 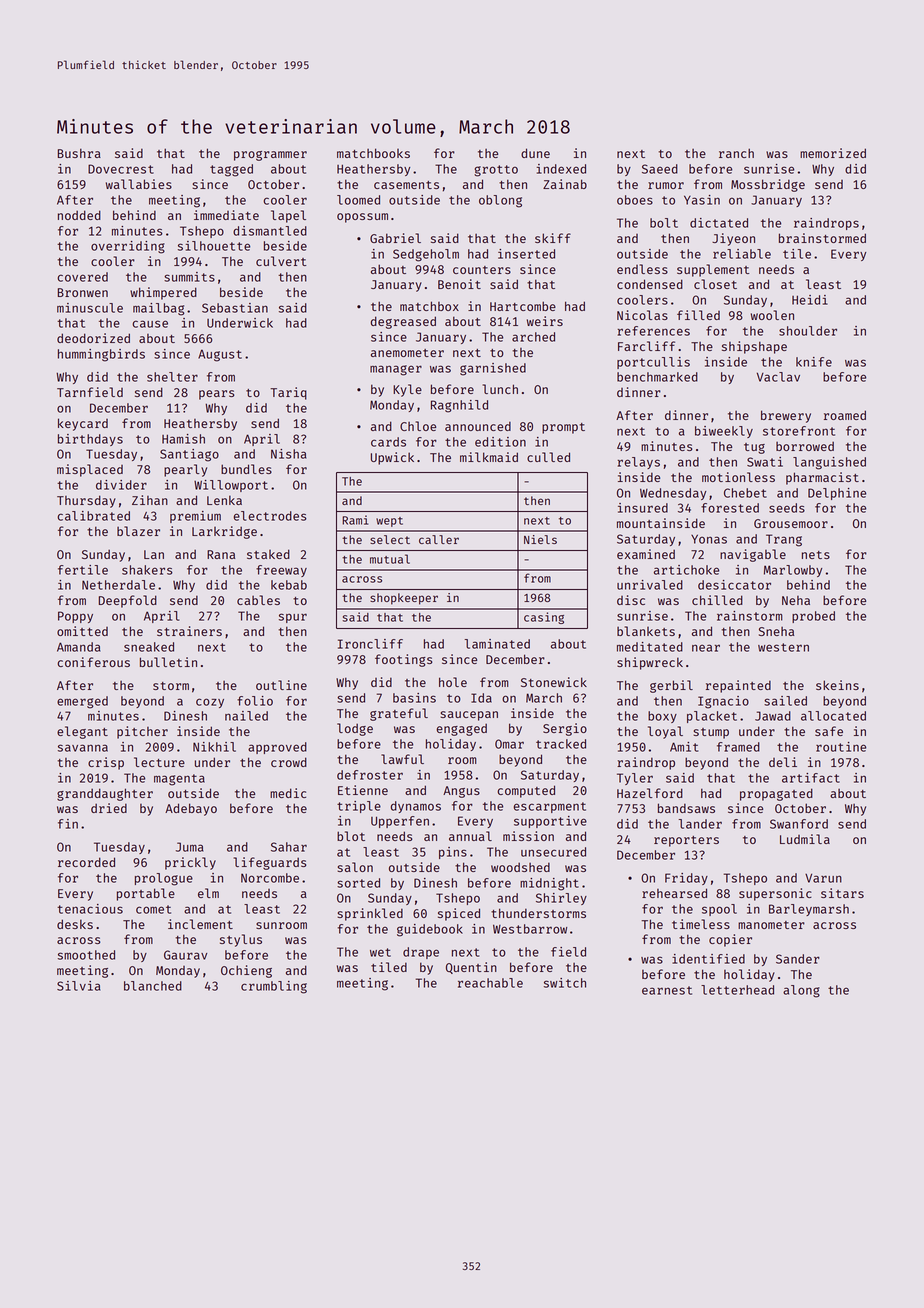 I want to click on artifact, so click(x=811, y=778).
